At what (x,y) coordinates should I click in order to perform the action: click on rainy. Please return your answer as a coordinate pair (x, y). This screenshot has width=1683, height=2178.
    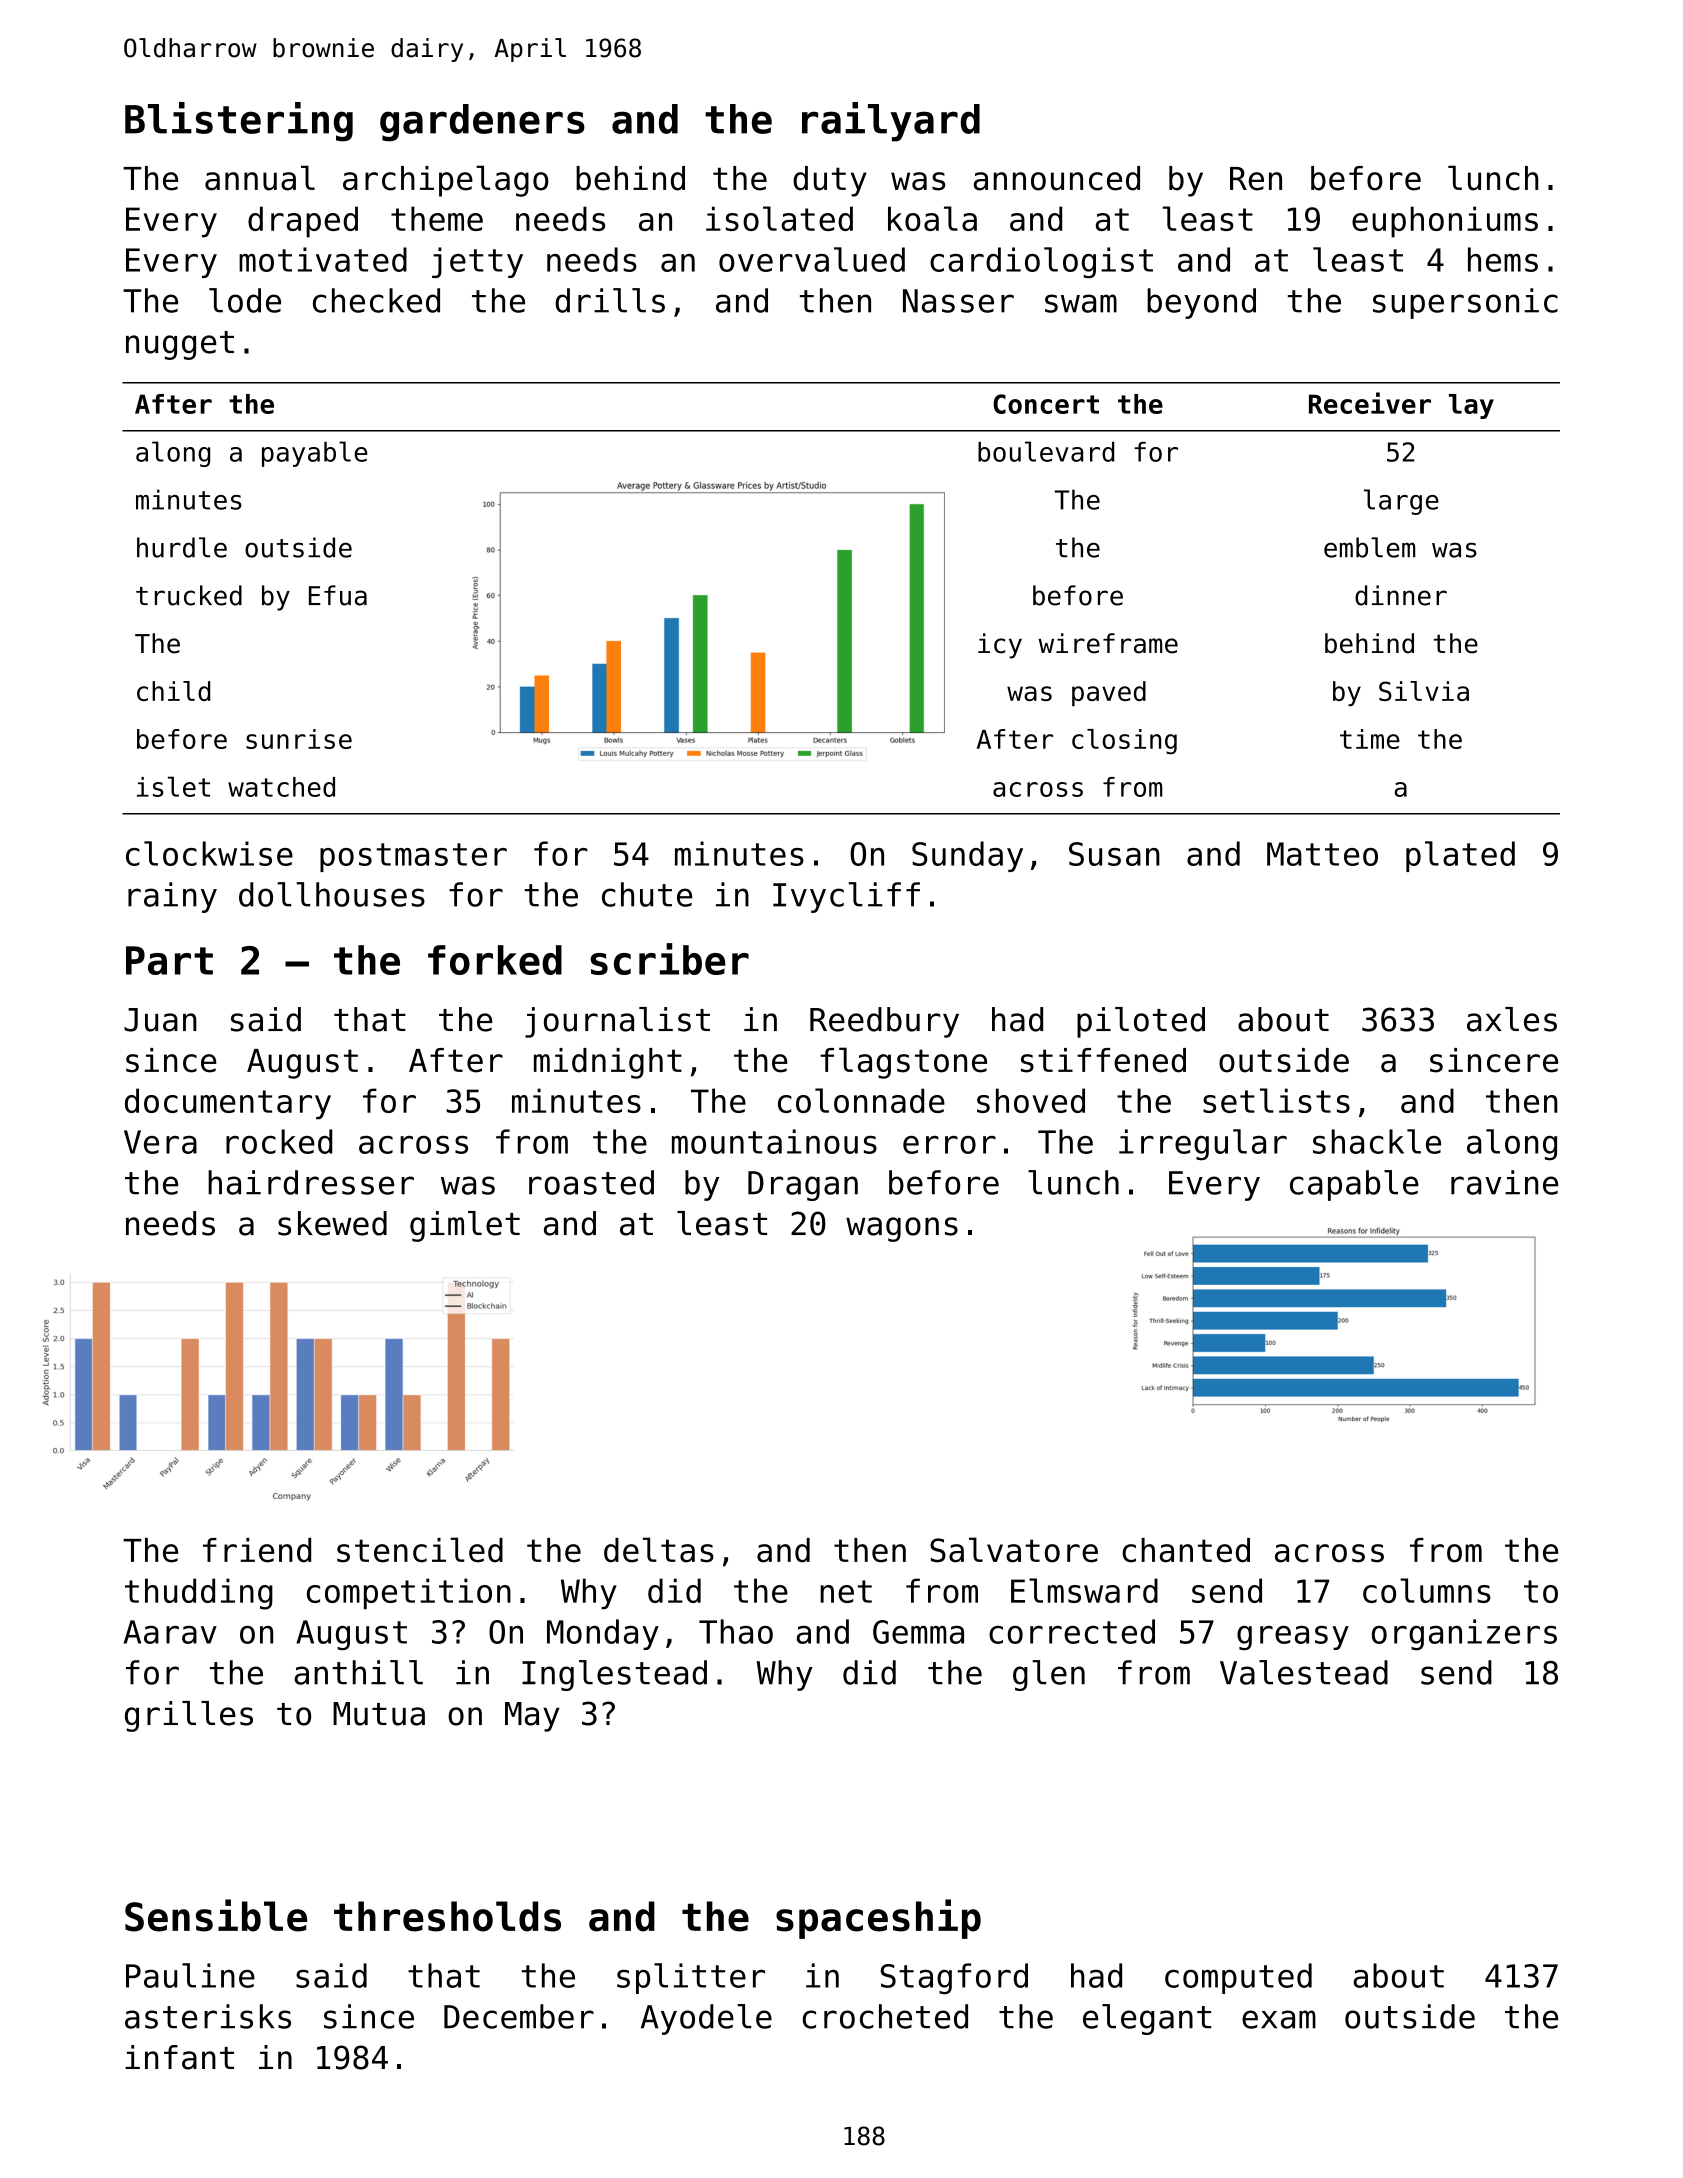
    Looking at the image, I should click on (172, 897).
